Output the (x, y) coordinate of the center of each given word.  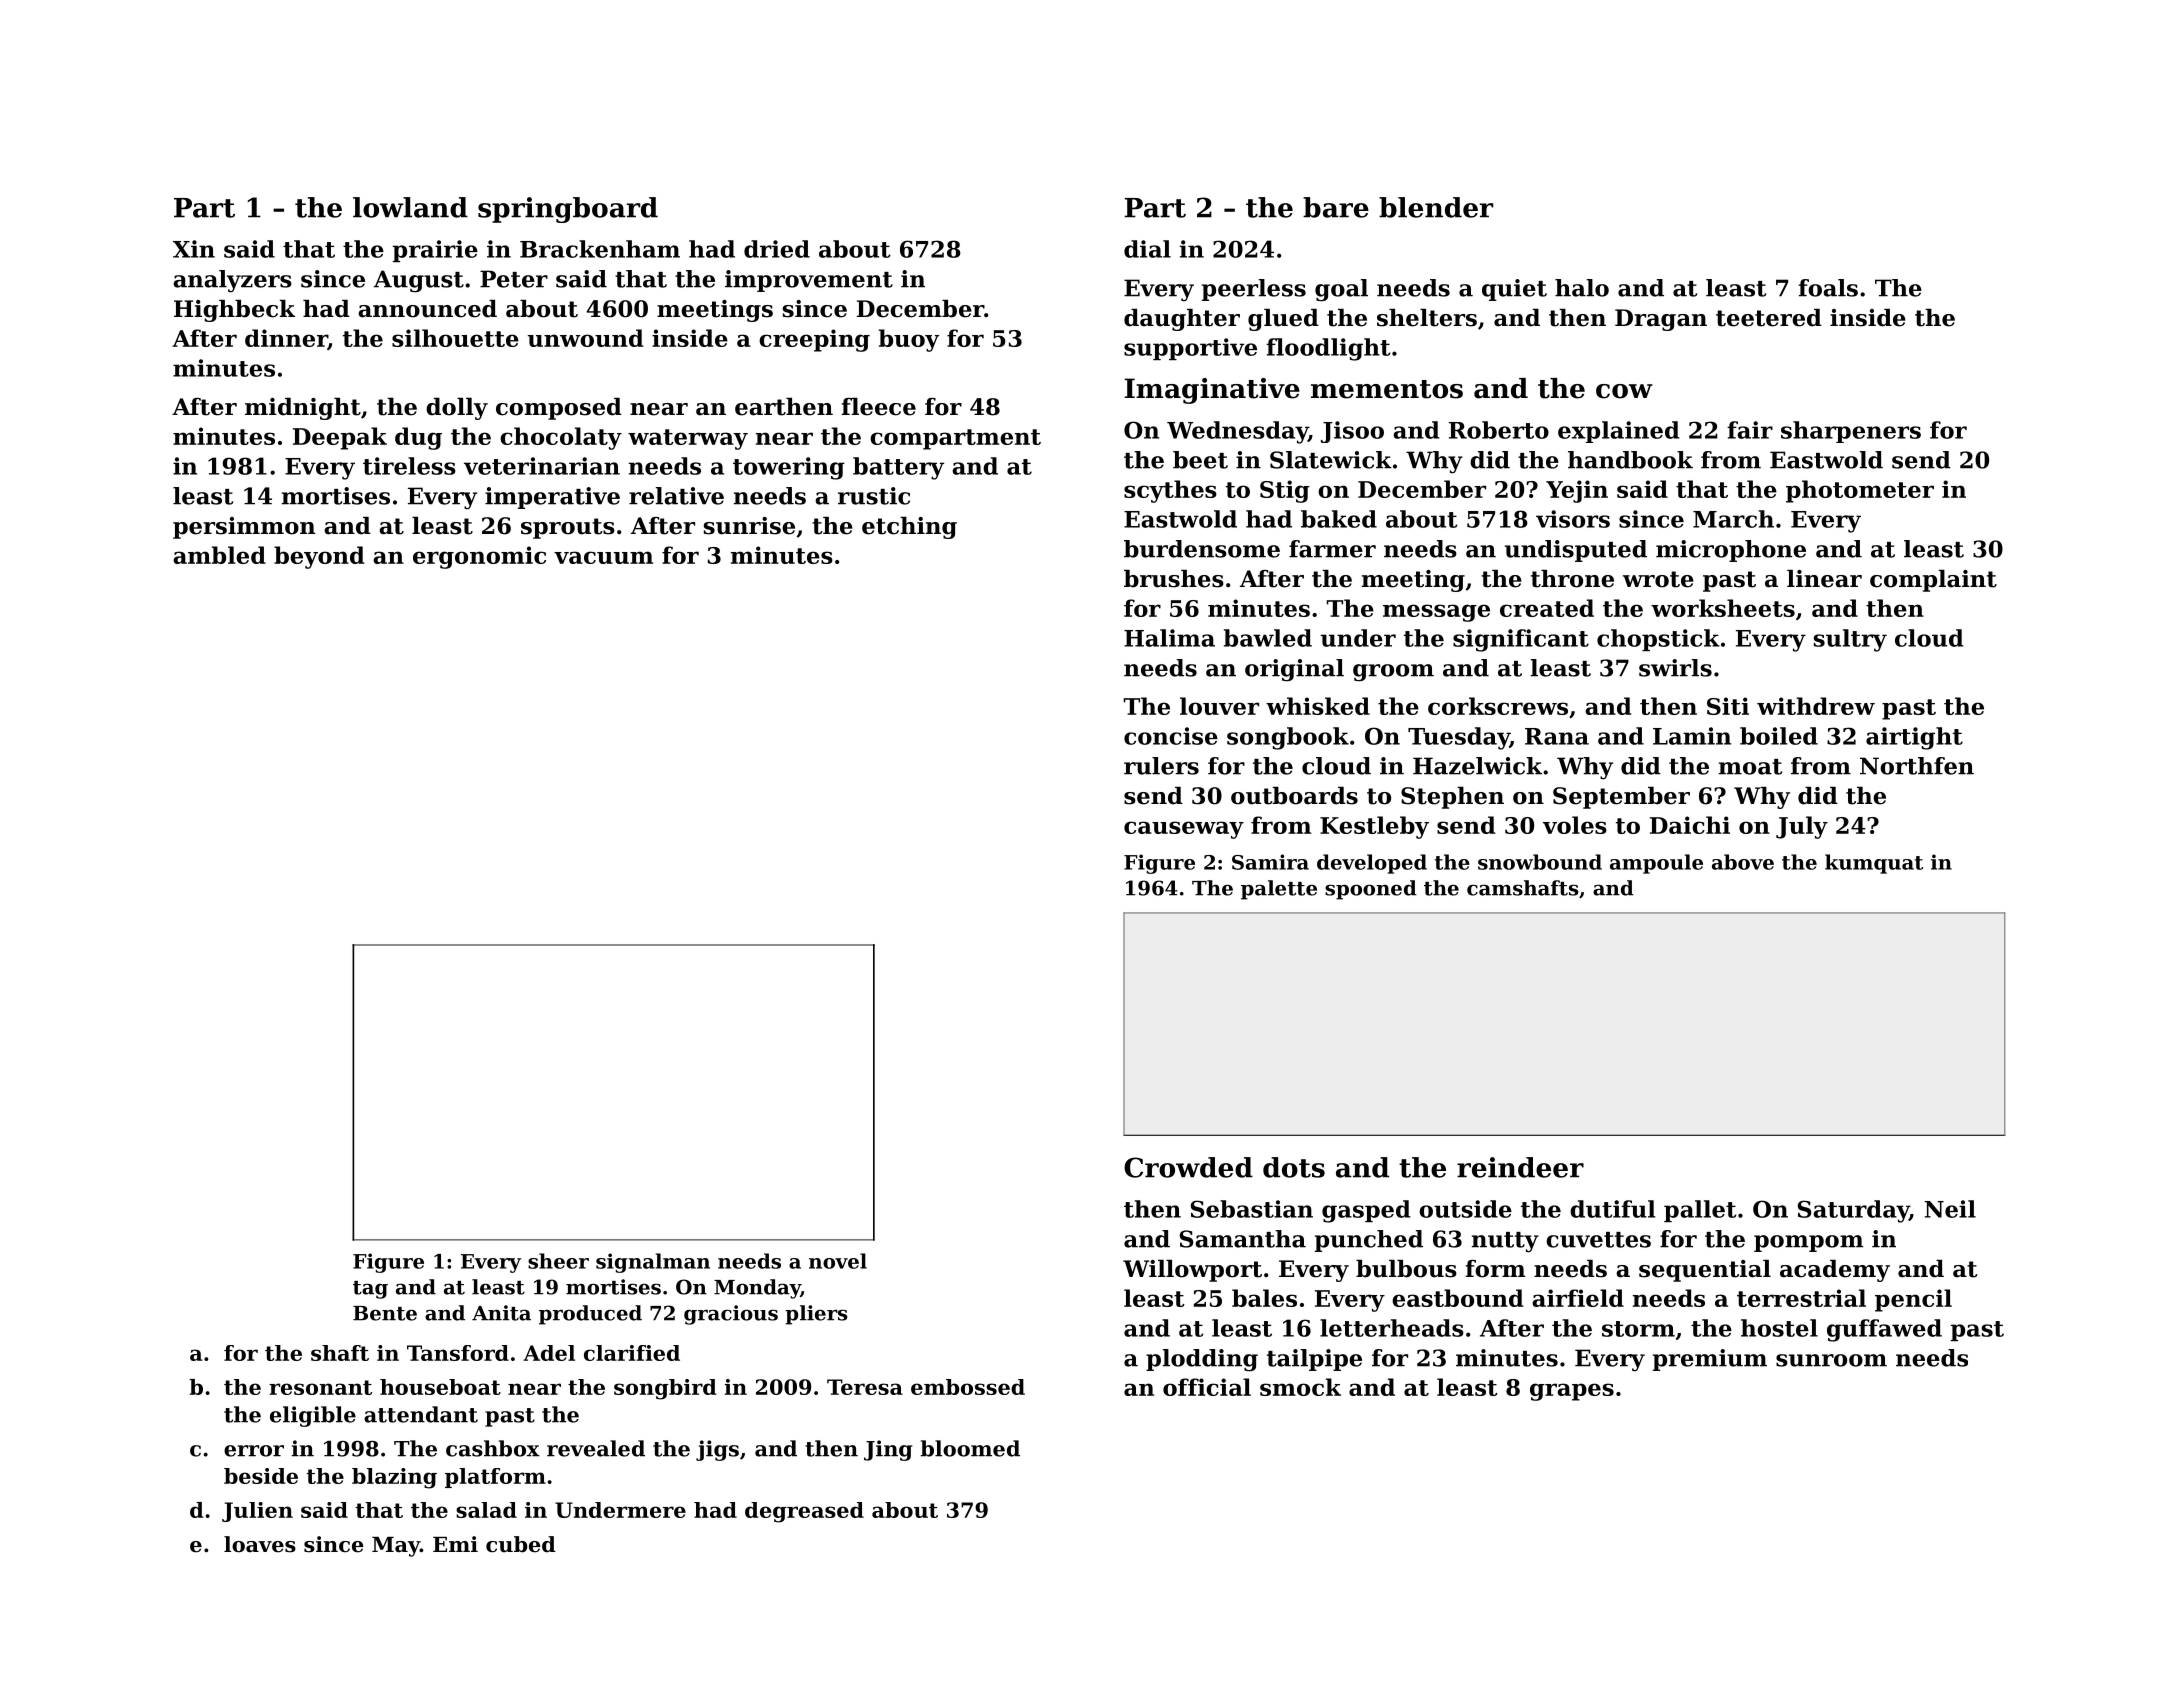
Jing (888, 1450)
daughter (1182, 320)
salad (486, 1510)
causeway (1184, 830)
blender (1436, 207)
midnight (303, 409)
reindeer (1520, 1167)
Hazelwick (1477, 766)
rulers (1161, 766)
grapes (1572, 1392)
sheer (558, 1261)
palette (1279, 890)
